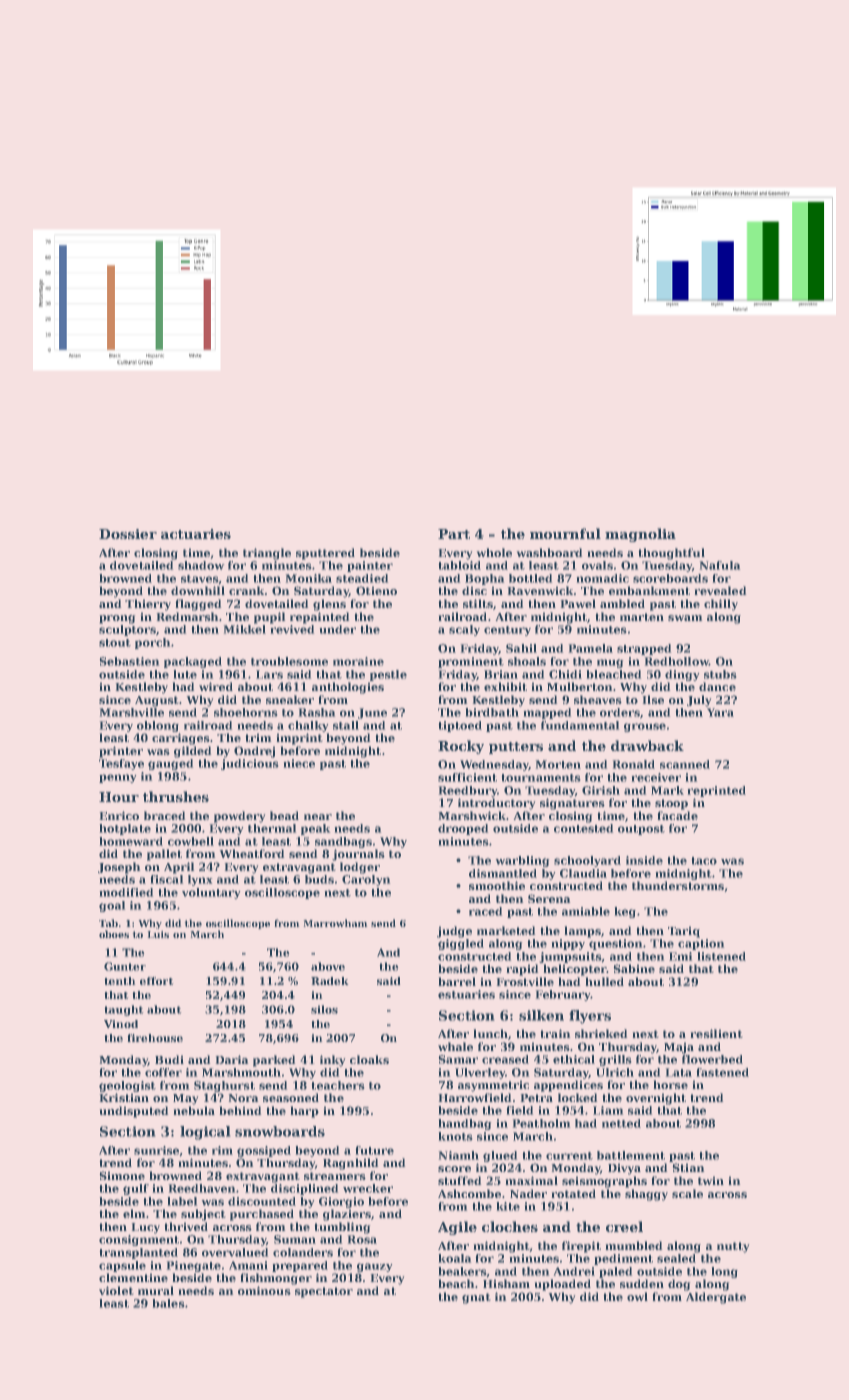 This screenshot has height=1400, width=849. Describe the element at coordinates (455, 1136) in the screenshot. I see `knots` at that location.
